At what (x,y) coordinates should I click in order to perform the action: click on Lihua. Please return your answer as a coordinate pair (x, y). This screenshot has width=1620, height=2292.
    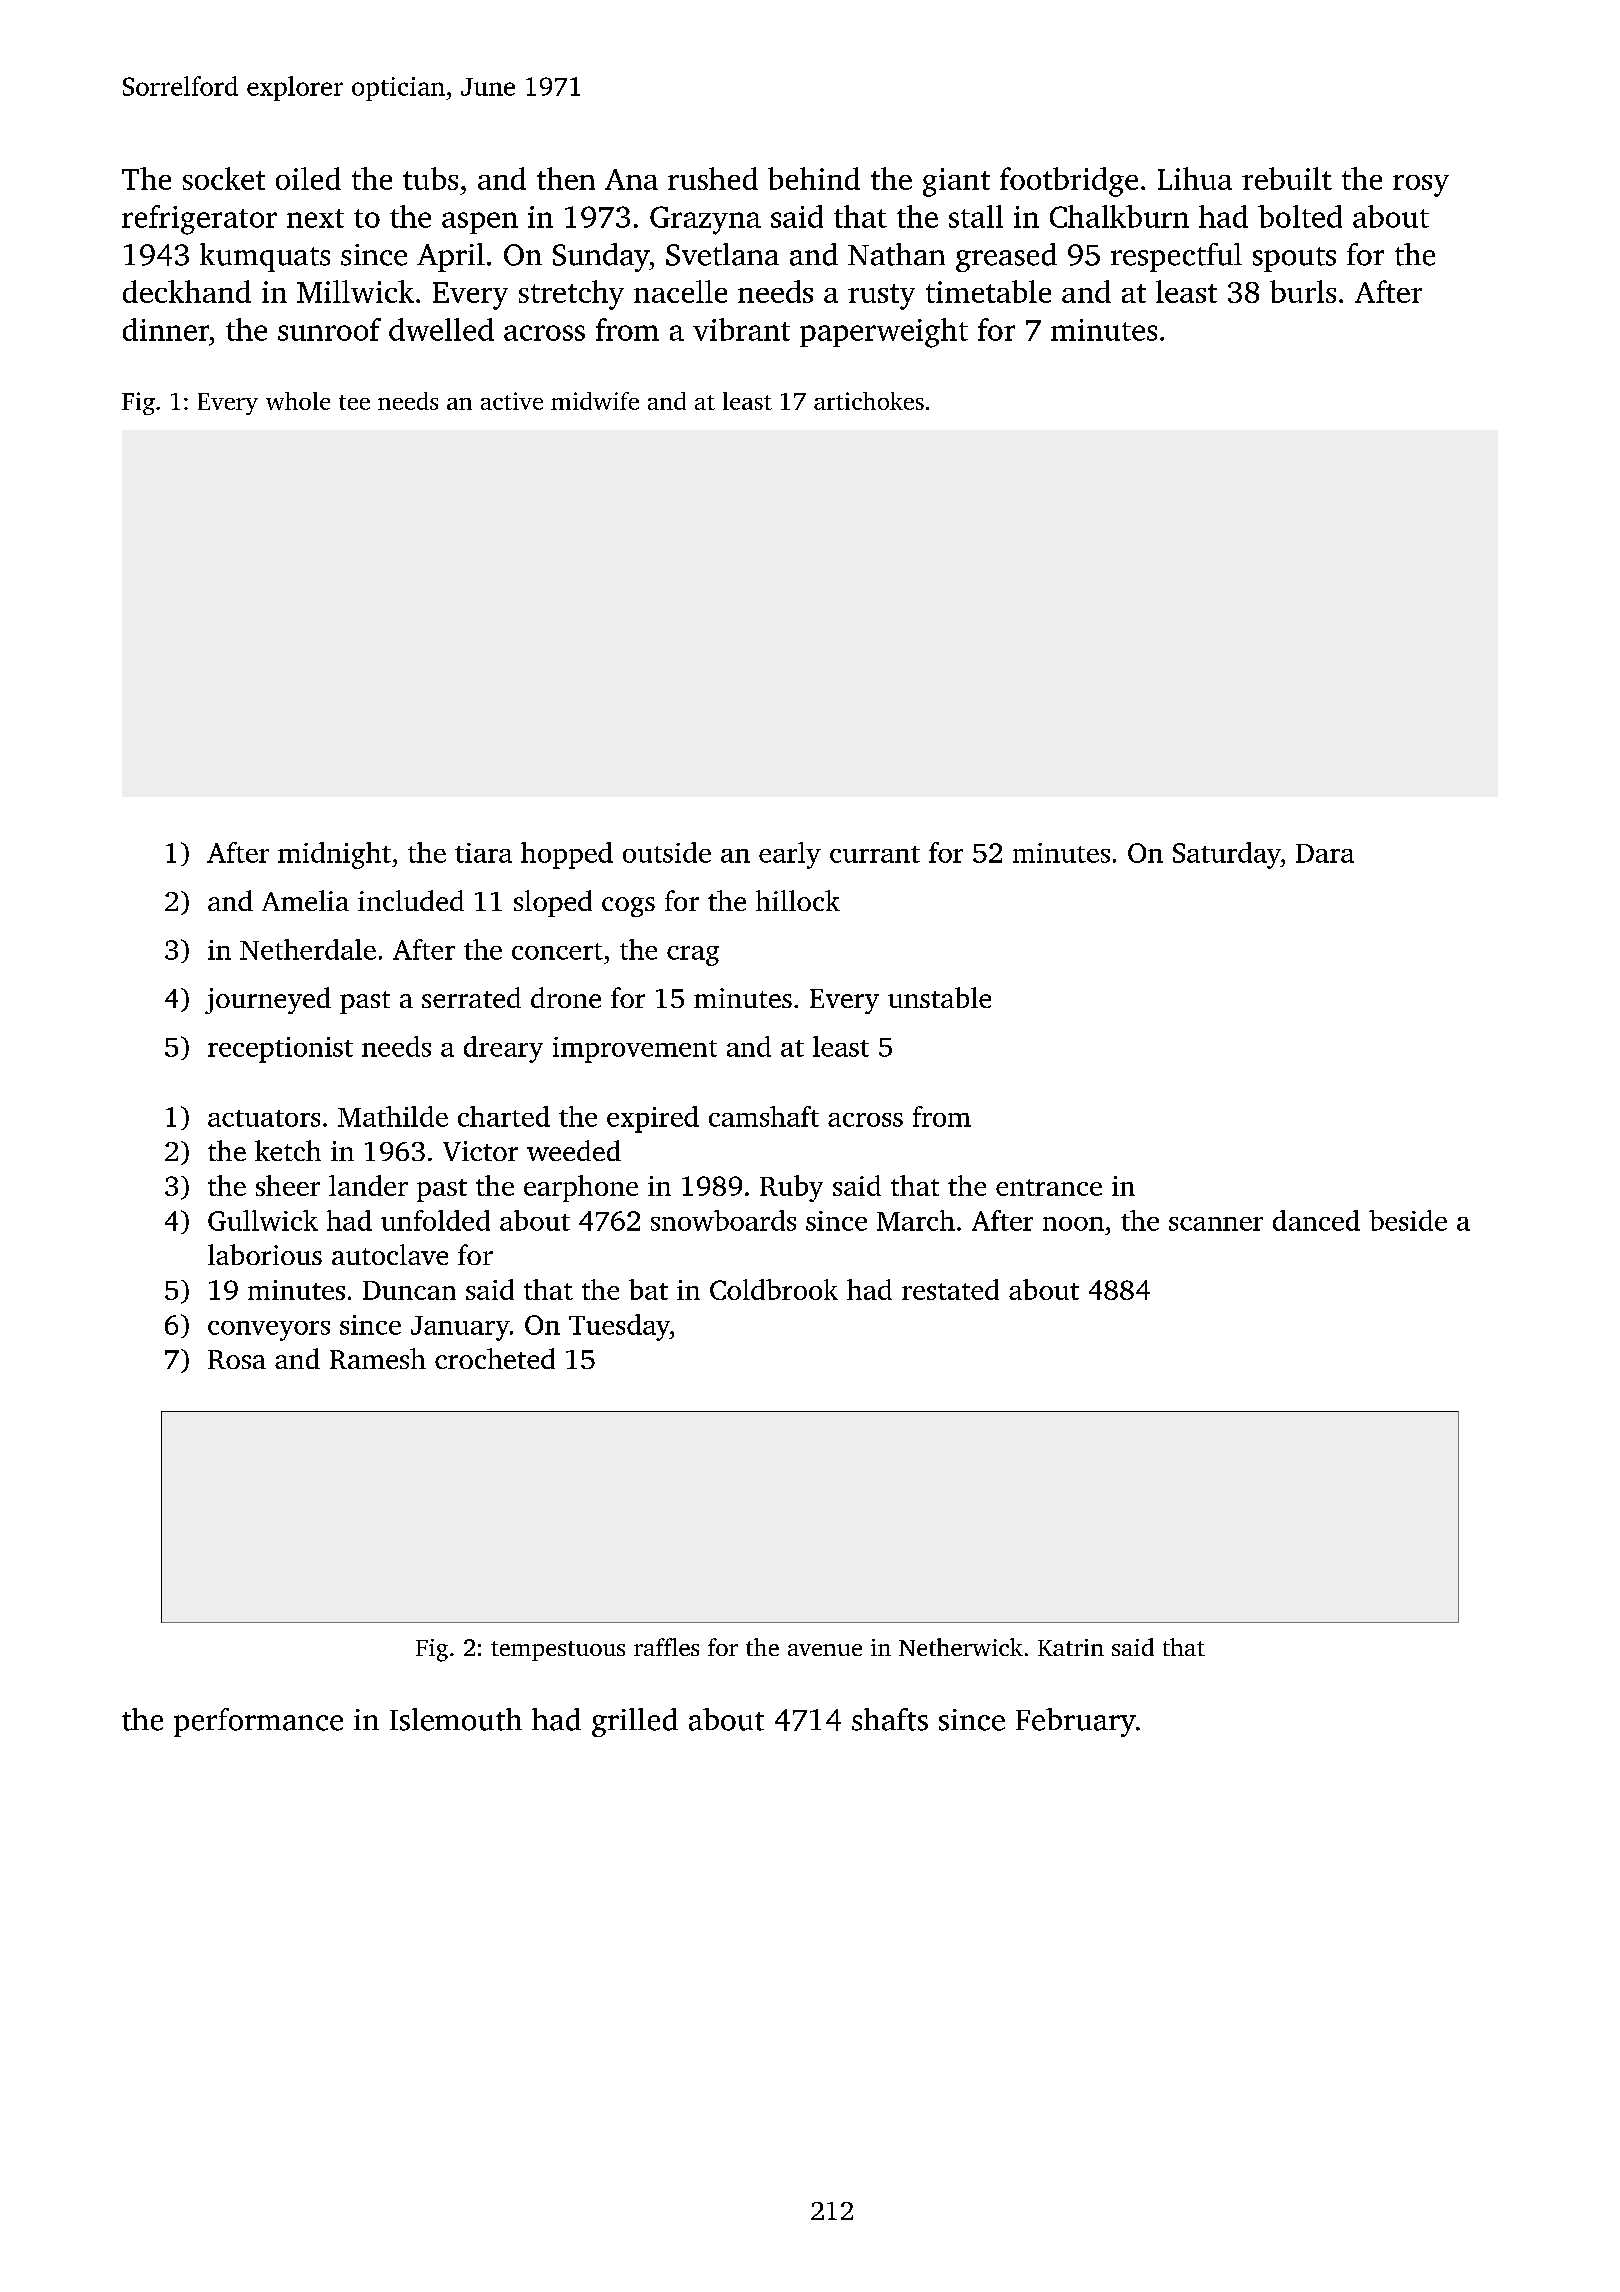
    Looking at the image, I should click on (1195, 178).
